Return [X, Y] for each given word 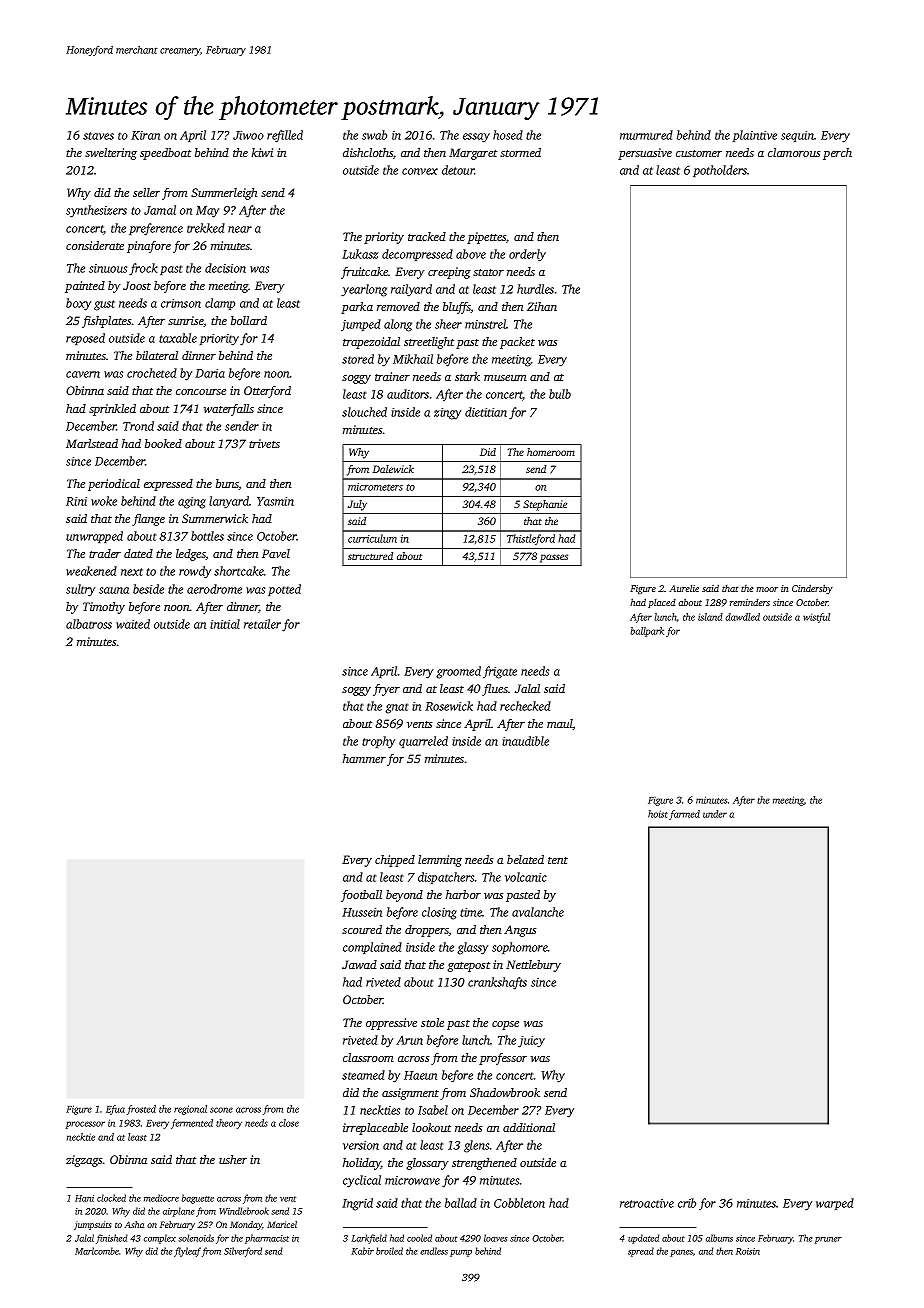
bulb [560, 394]
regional [190, 1110]
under [715, 814]
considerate [95, 245]
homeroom [551, 452]
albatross [89, 624]
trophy [378, 742]
